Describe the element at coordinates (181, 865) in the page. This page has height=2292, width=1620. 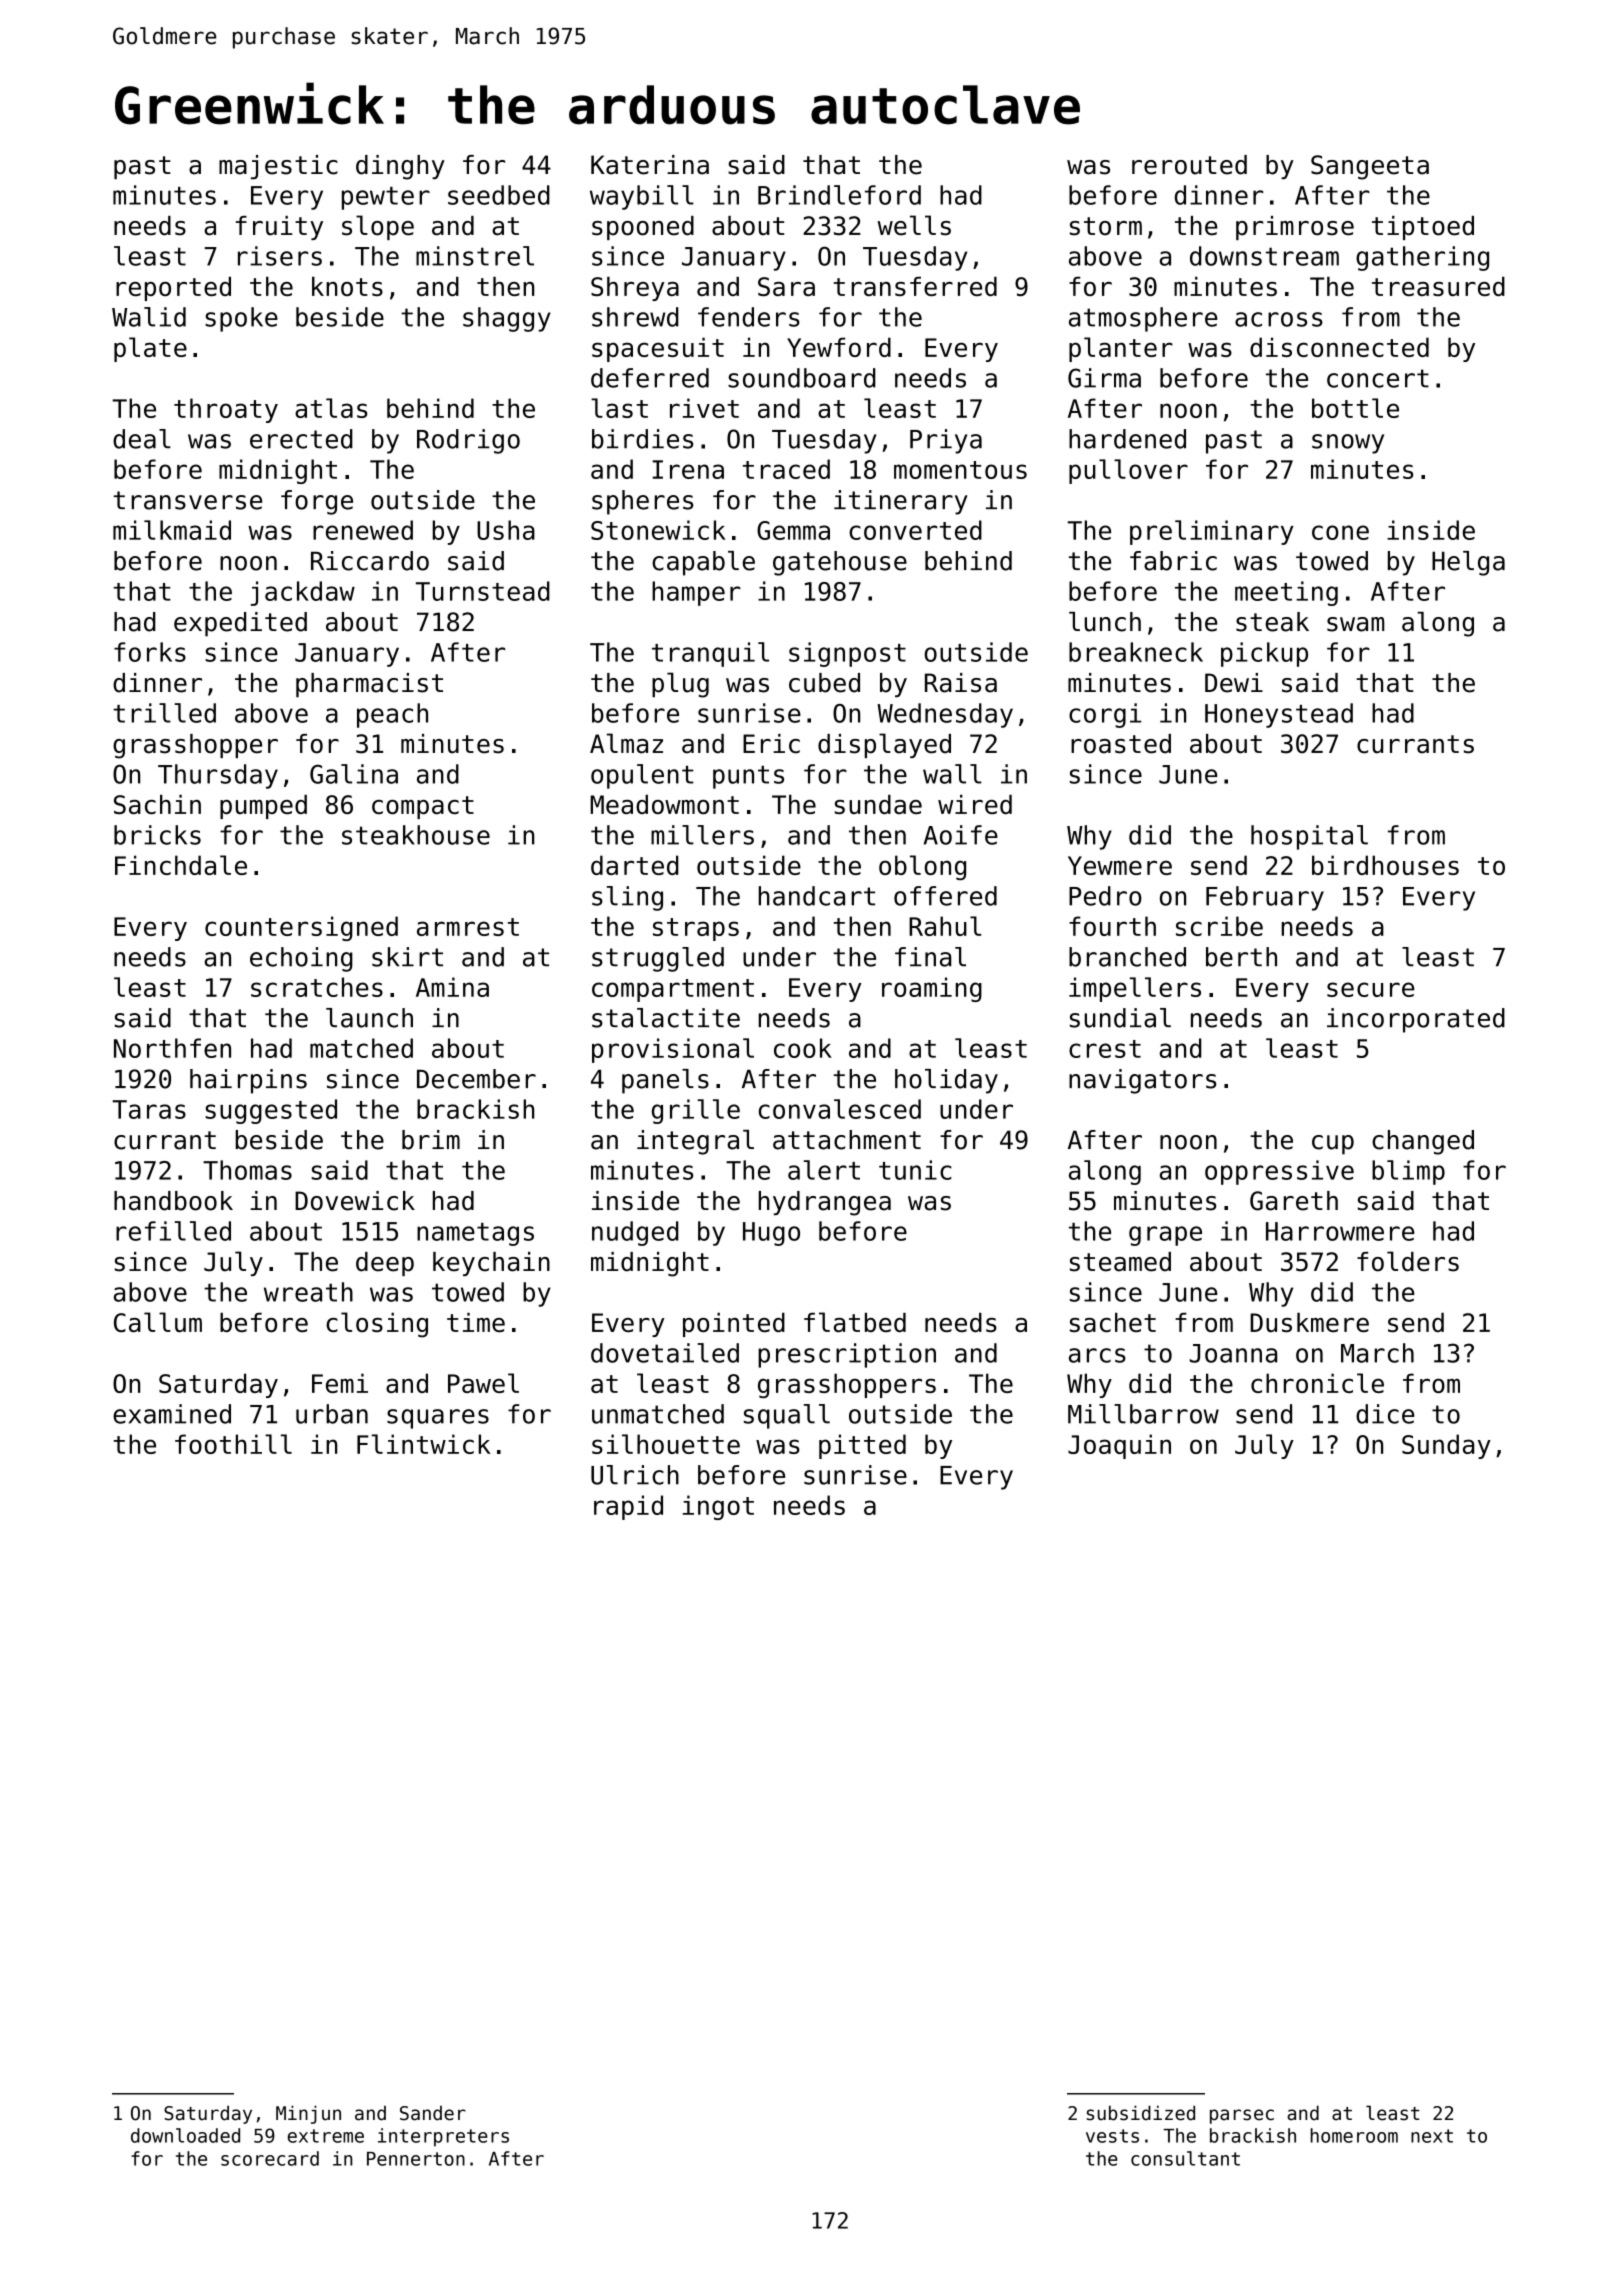
I see `Finchdale` at that location.
